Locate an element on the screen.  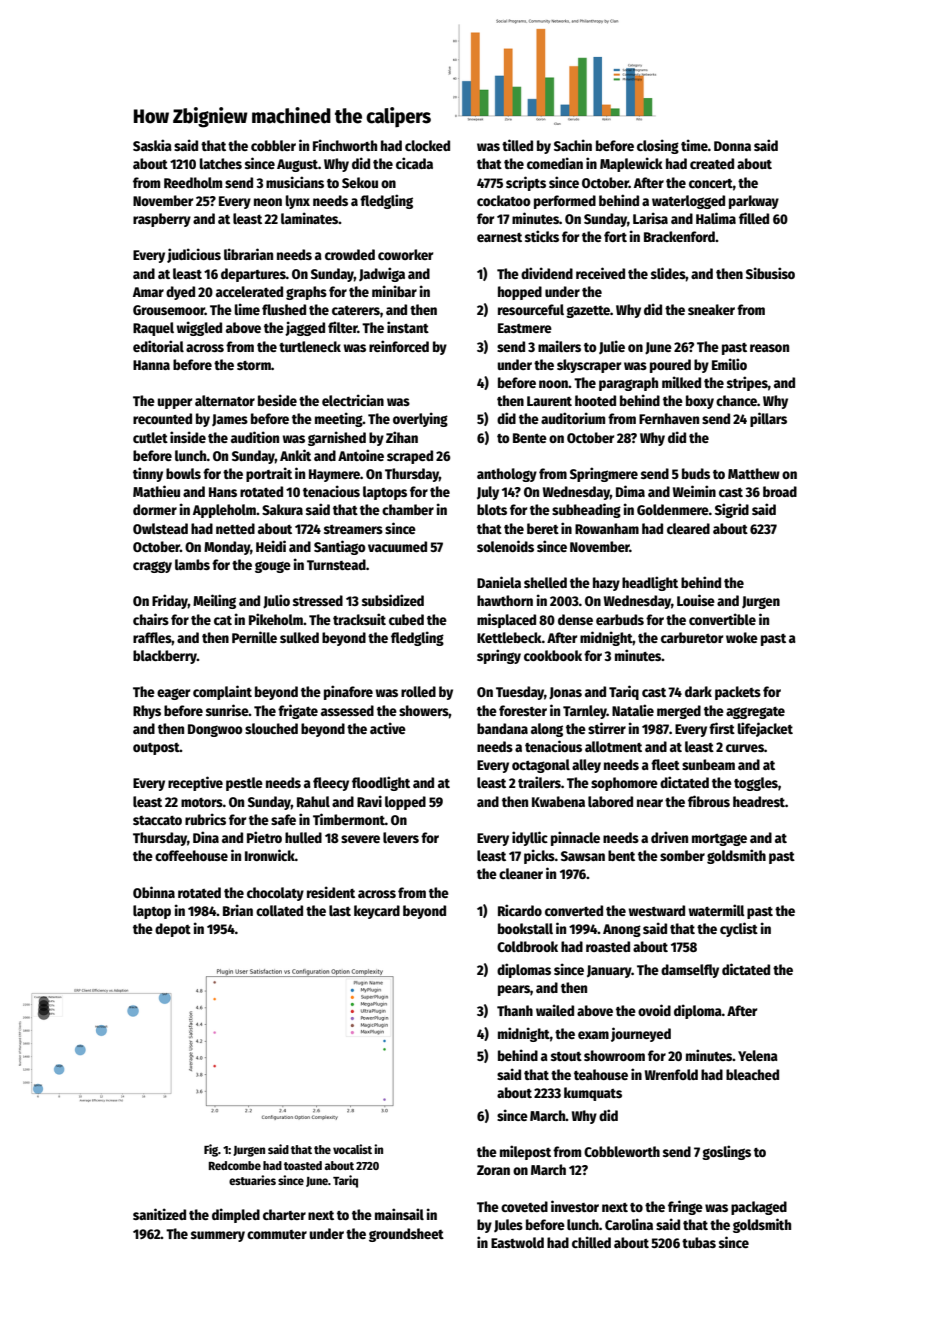
sulked is located at coordinates (299, 637).
